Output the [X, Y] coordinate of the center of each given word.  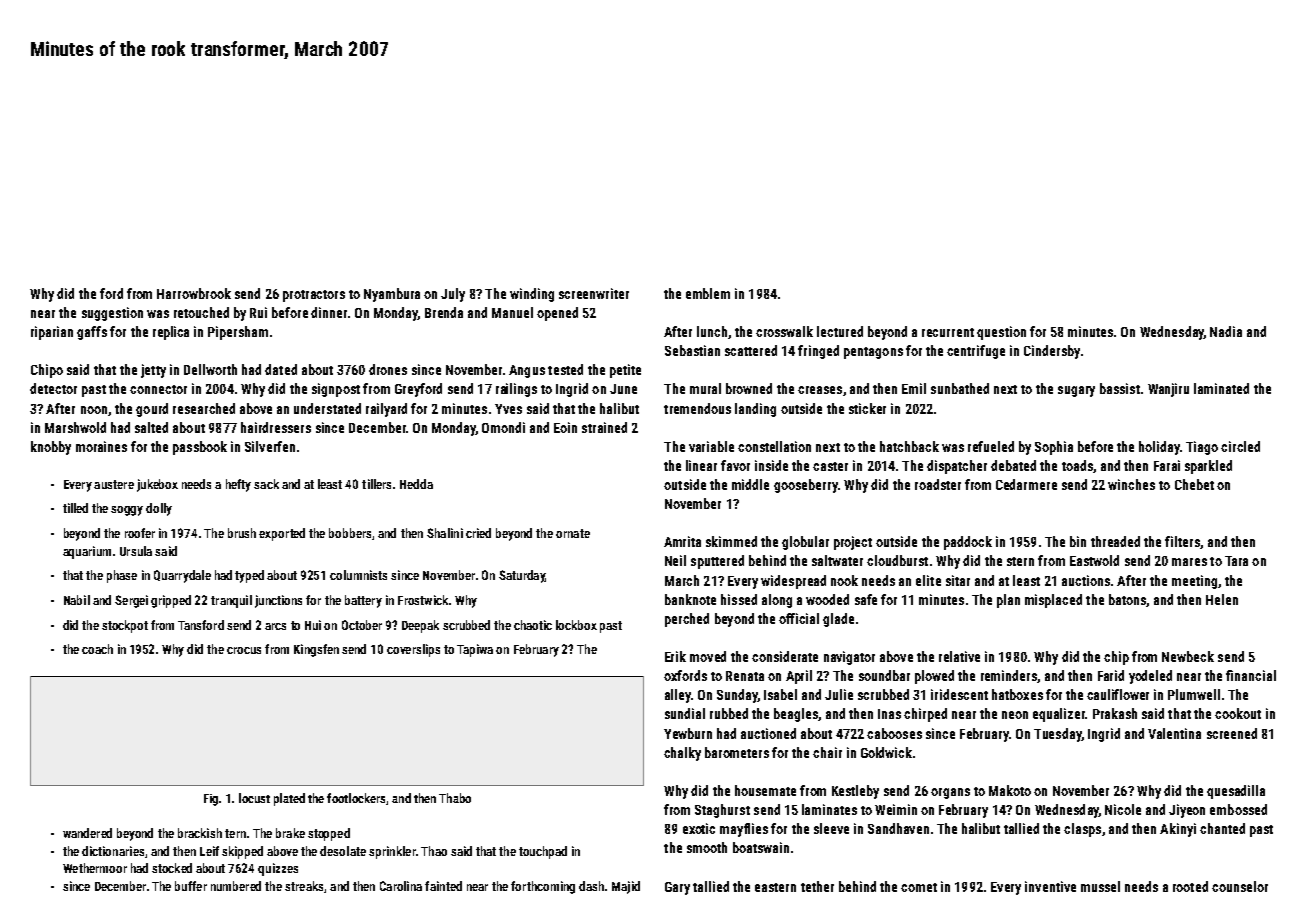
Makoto [1010, 790]
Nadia [1226, 331]
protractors [314, 296]
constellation [774, 446]
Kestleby [855, 792]
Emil [914, 388]
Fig [211, 800]
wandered [87, 833]
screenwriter [594, 293]
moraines [101, 446]
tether [817, 886]
